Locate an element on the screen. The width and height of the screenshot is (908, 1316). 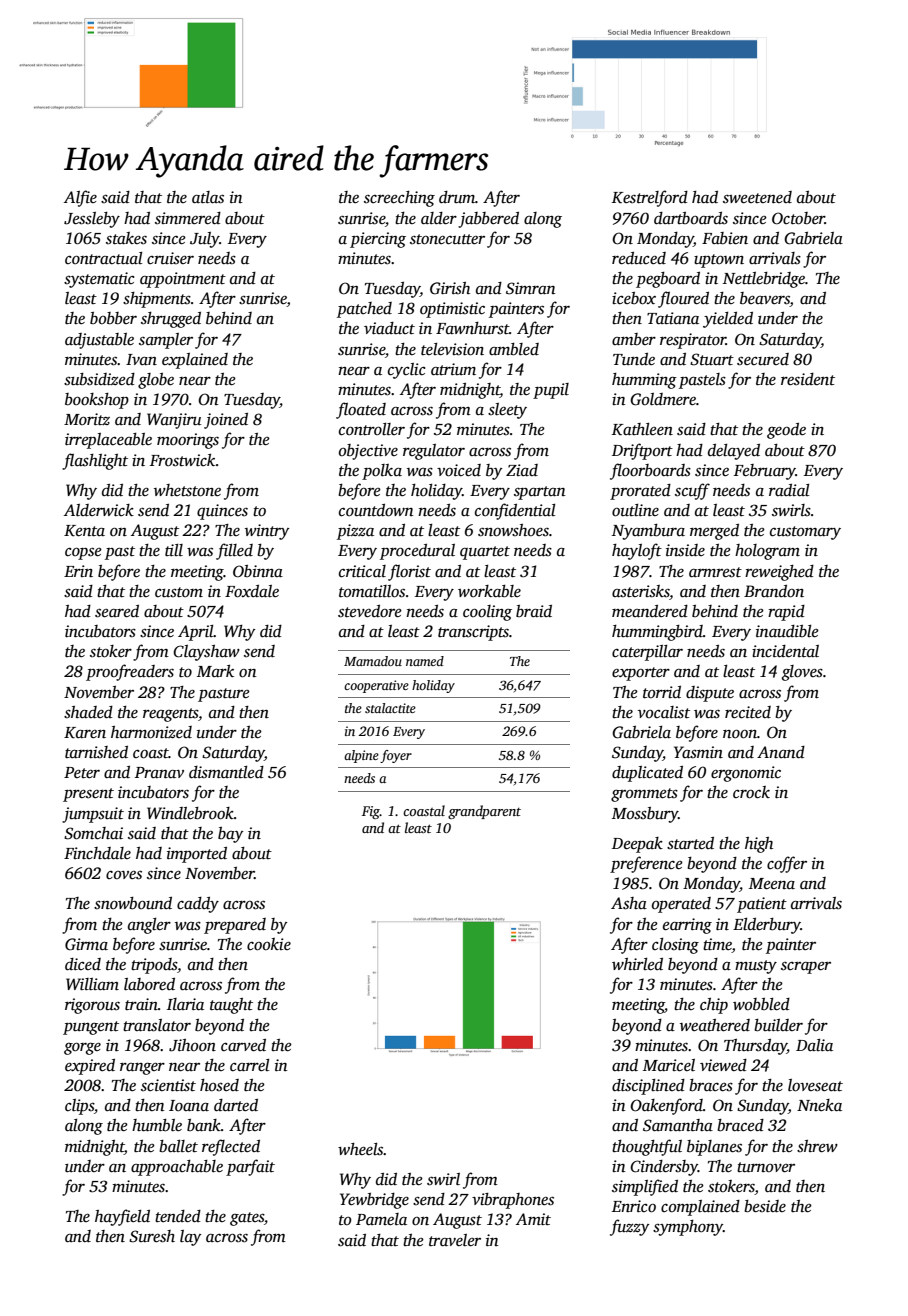
irreplaceable is located at coordinates (108, 441).
